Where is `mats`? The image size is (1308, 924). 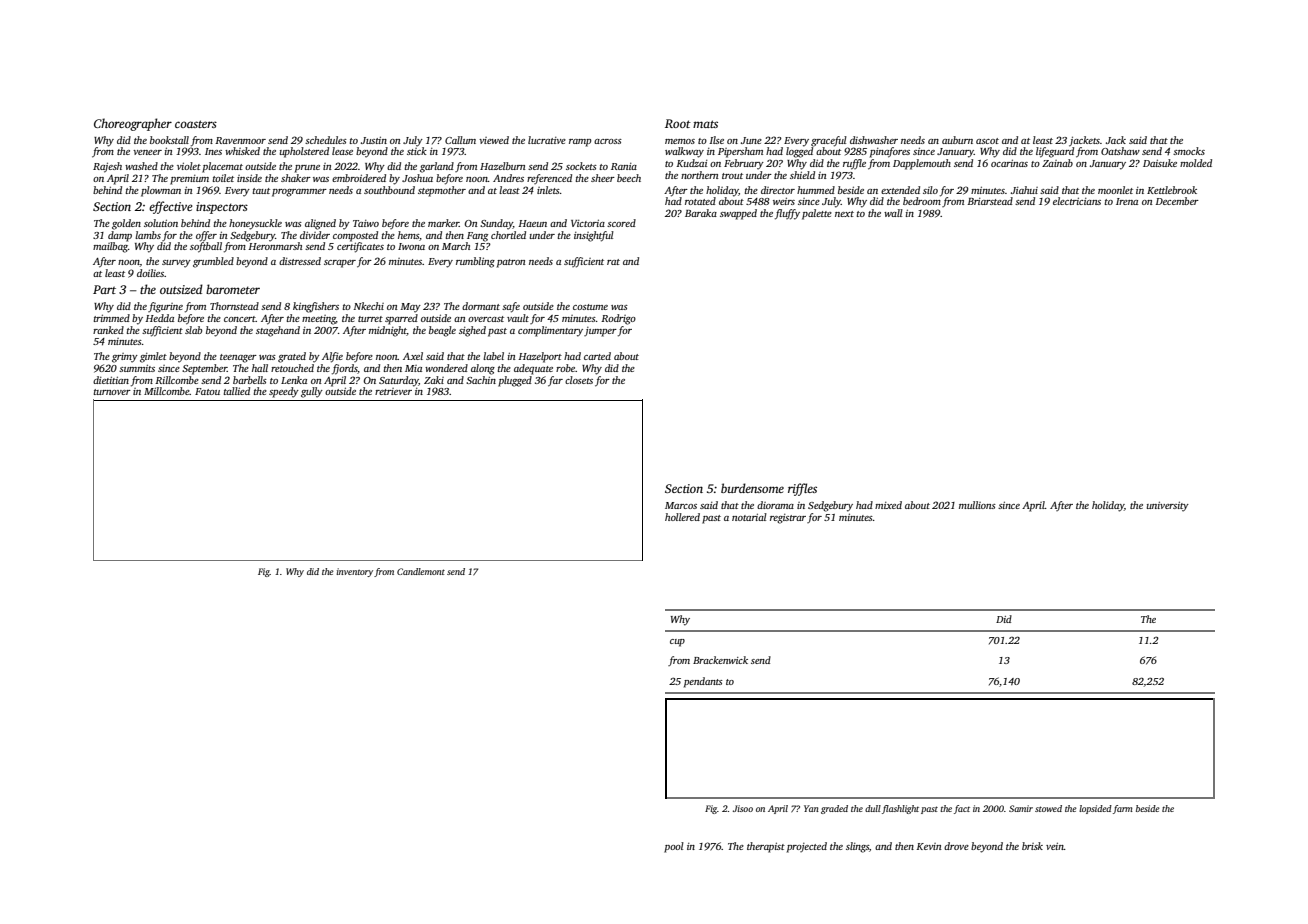
mats is located at coordinates (705, 124).
